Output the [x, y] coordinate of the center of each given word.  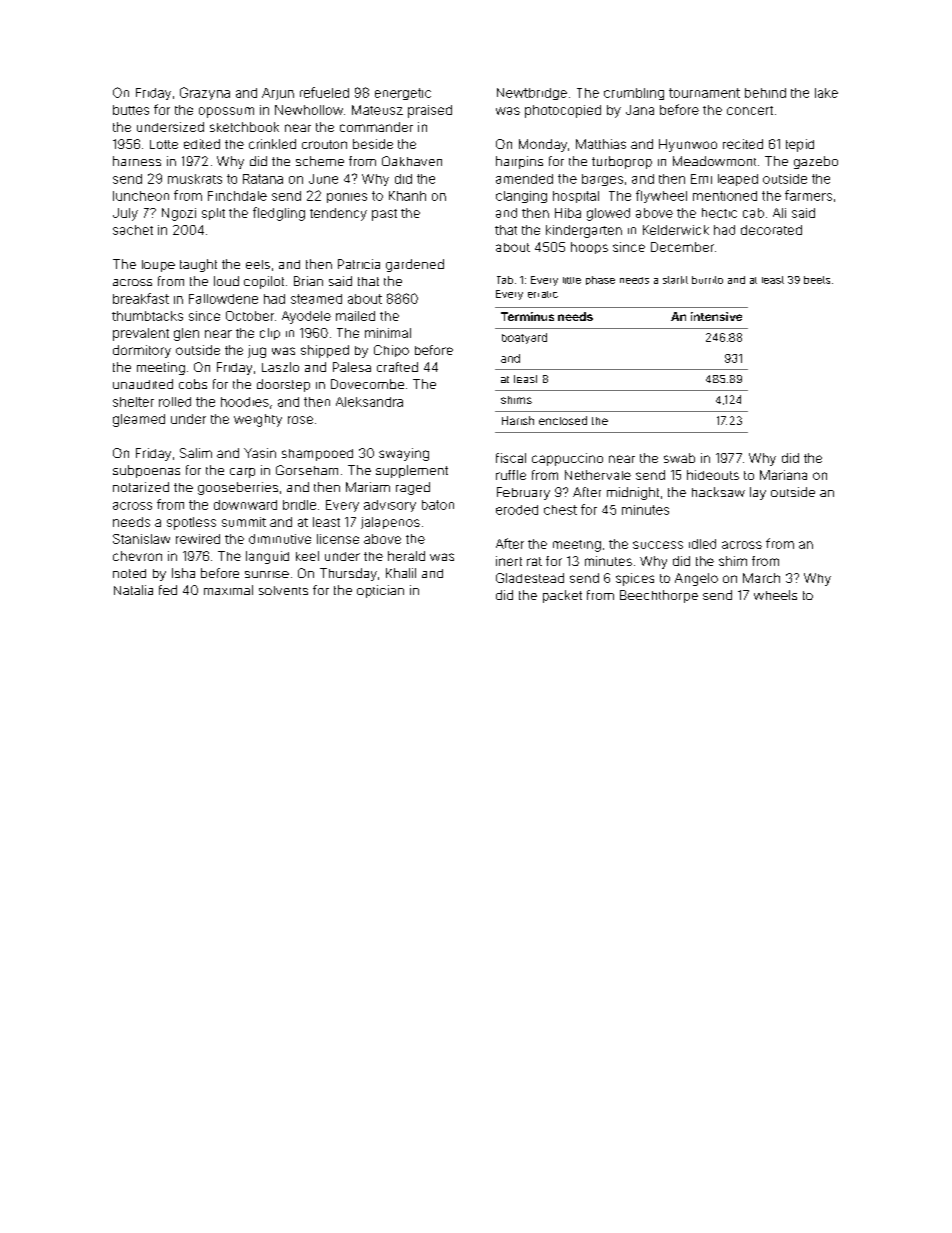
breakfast [141, 298]
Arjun [278, 94]
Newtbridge [532, 94]
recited [743, 144]
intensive [716, 316]
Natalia [133, 590]
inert [509, 561]
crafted [397, 367]
